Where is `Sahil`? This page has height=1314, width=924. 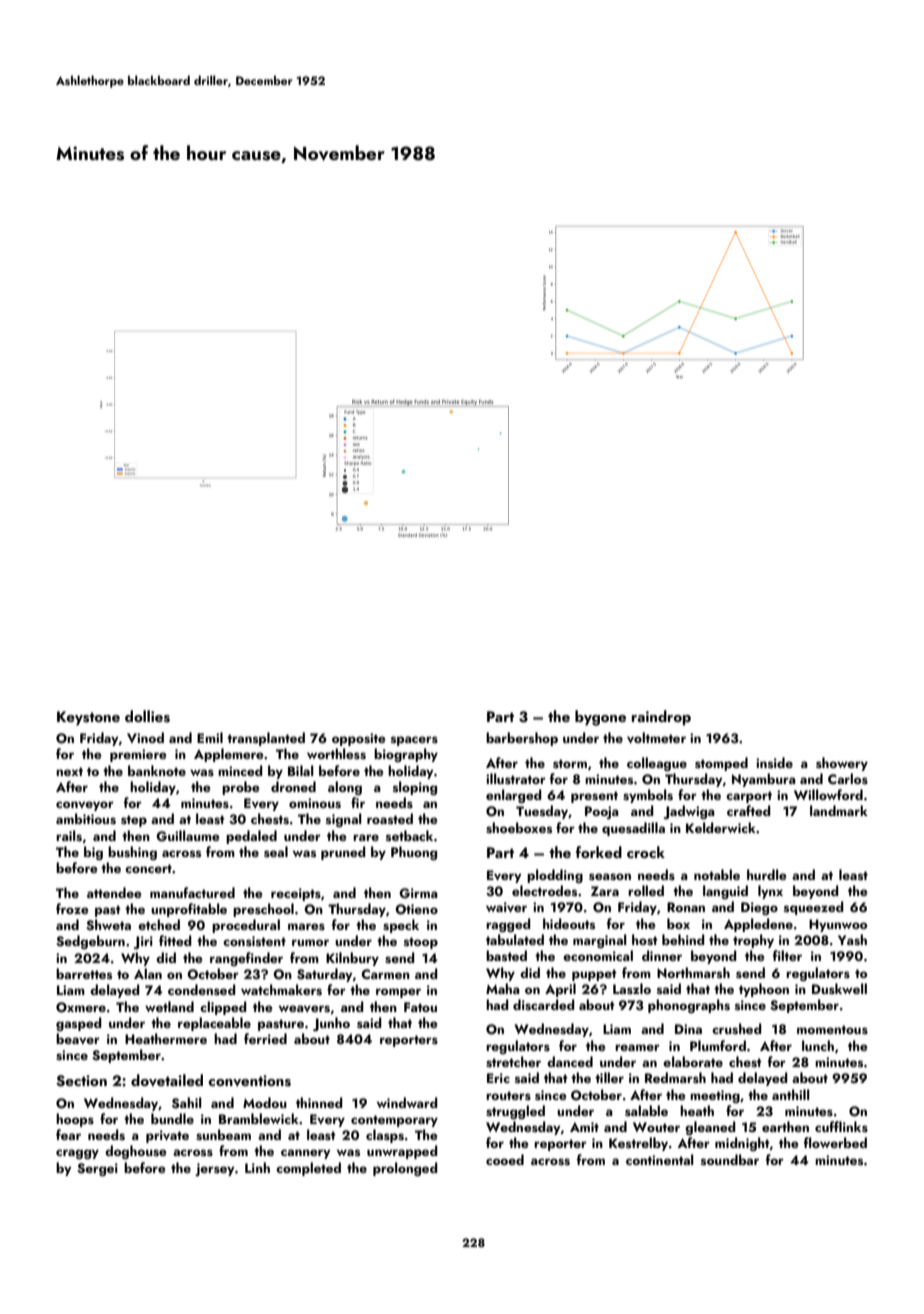 Sahil is located at coordinates (187, 1103).
